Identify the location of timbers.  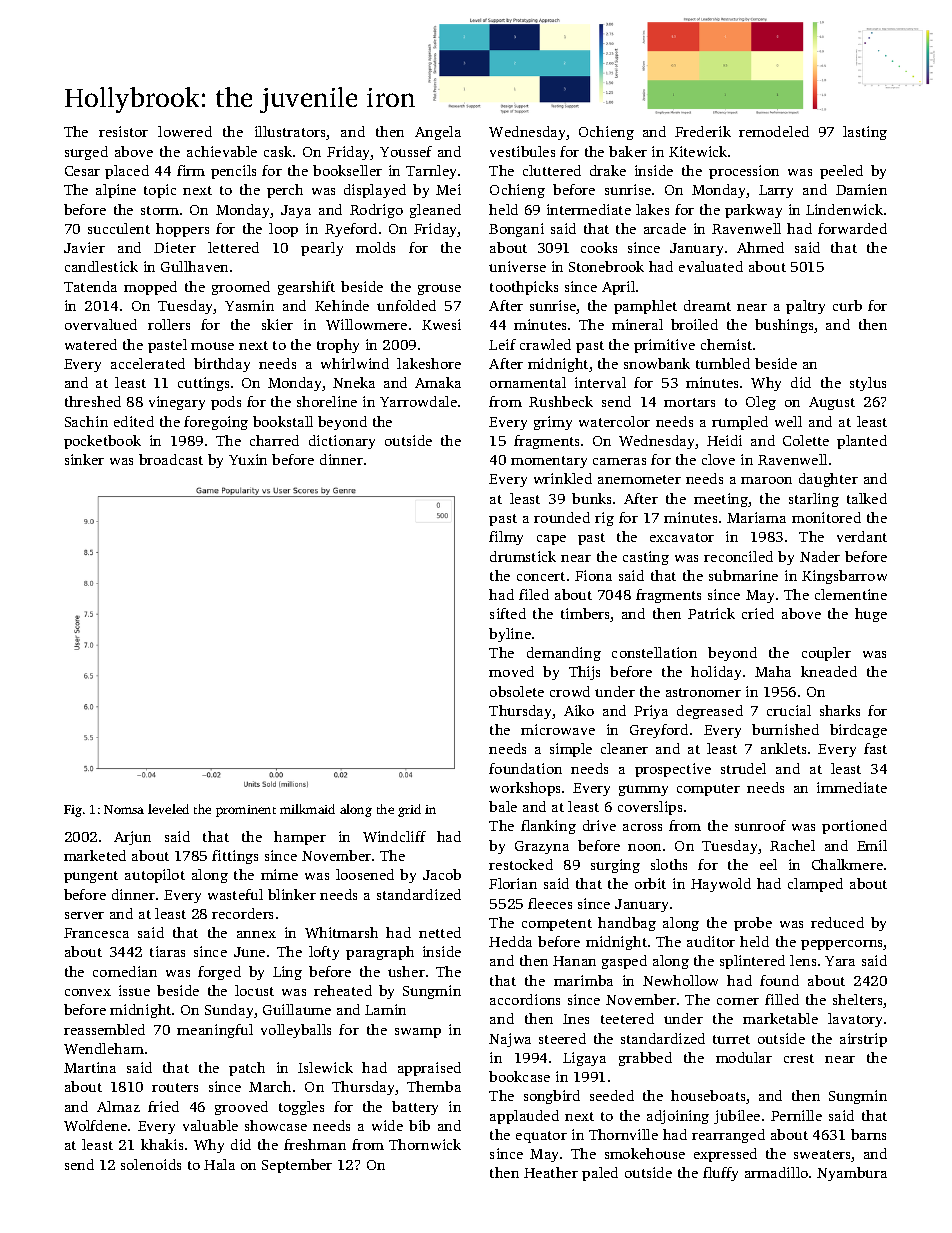
(586, 615).
